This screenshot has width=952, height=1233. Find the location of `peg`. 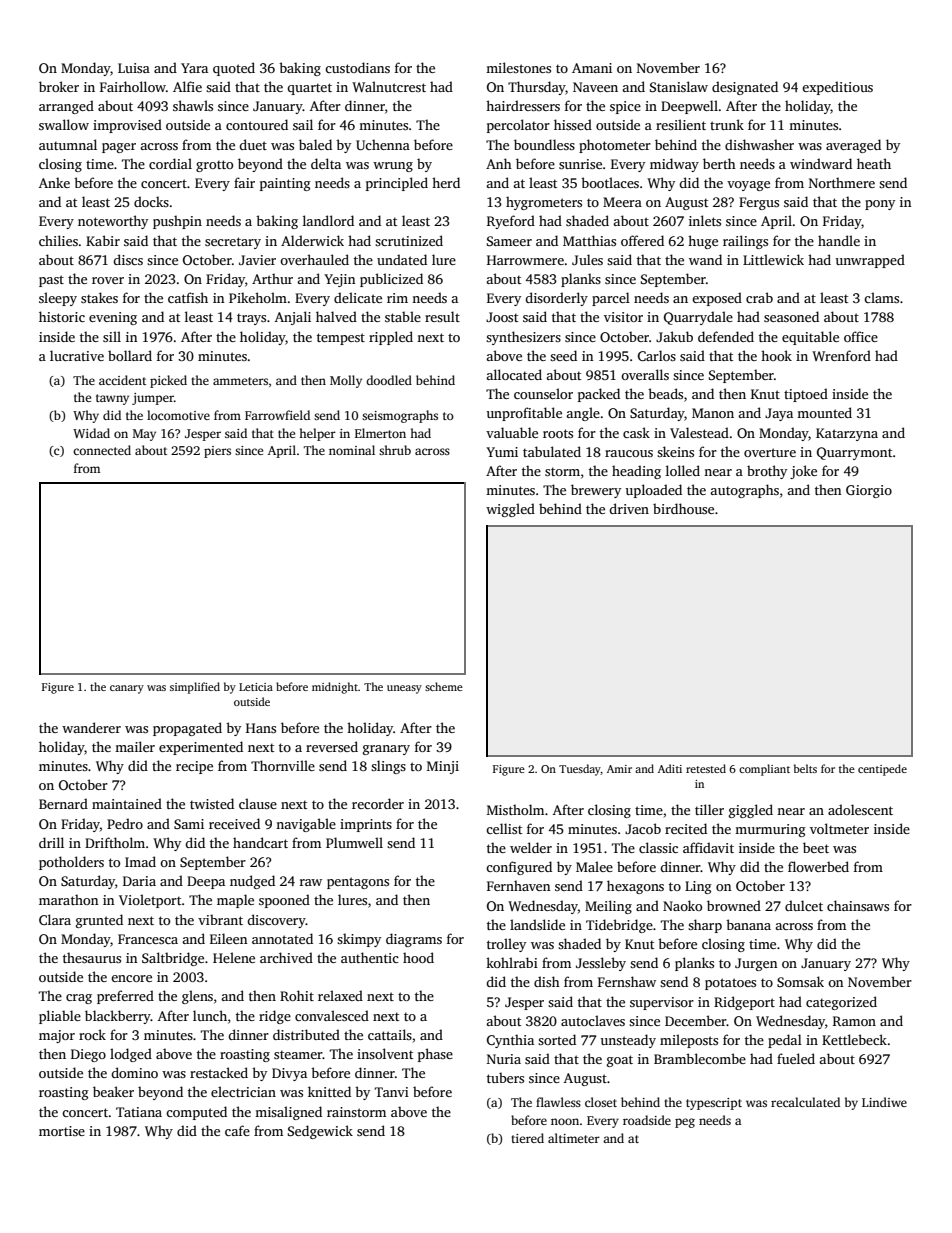

peg is located at coordinates (685, 1123).
